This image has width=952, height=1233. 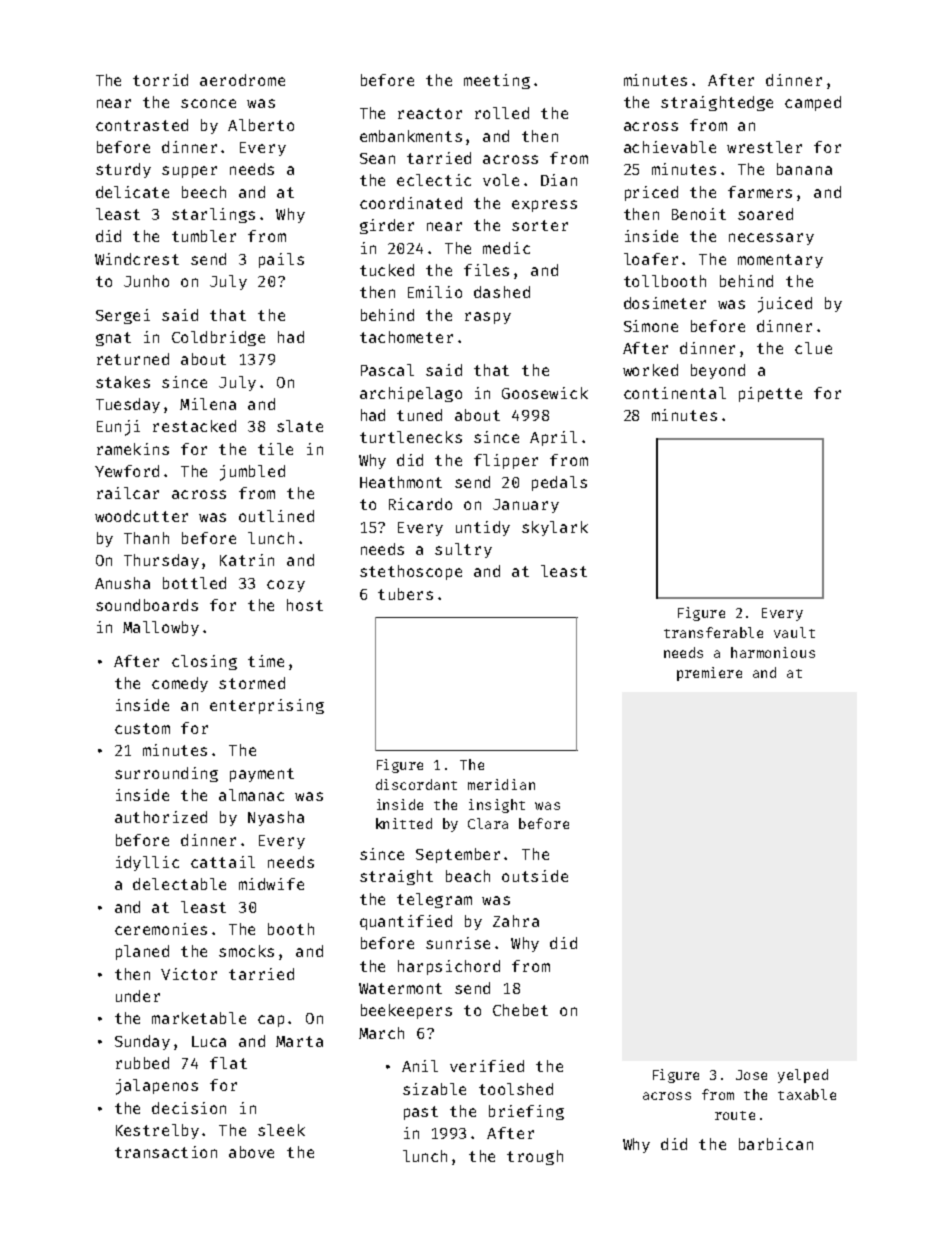 What do you see at coordinates (242, 80) in the image?
I see `aerodrome` at bounding box center [242, 80].
